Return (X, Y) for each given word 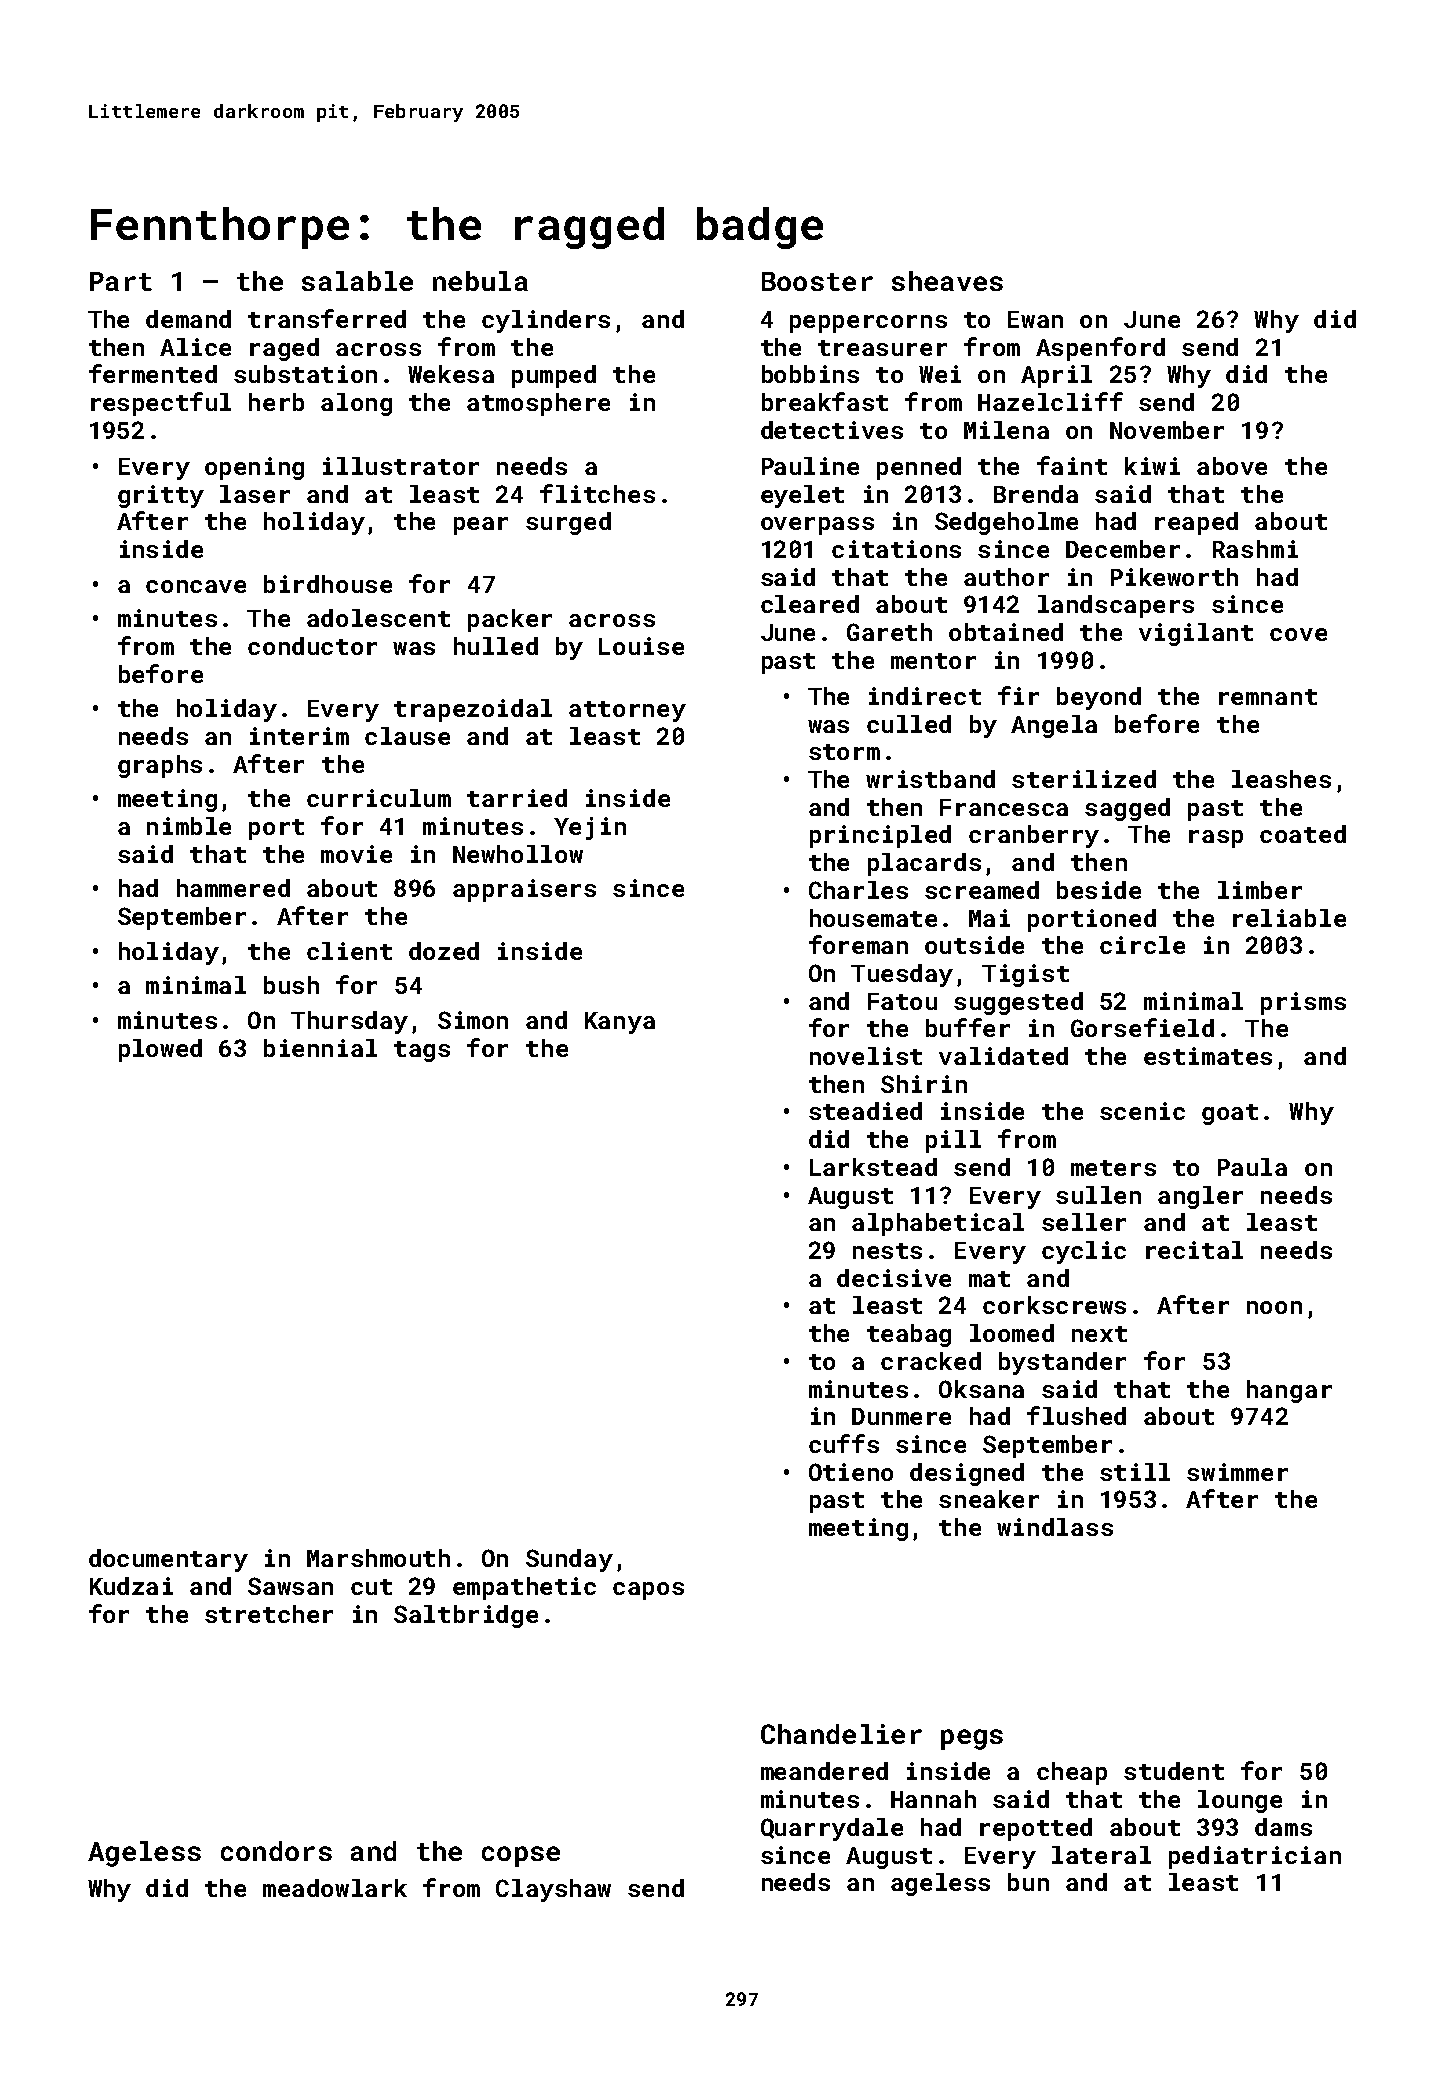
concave (196, 586)
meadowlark (335, 1888)
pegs (972, 1739)
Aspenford (1100, 349)
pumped (554, 376)
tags (422, 1051)
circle (1142, 945)
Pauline (810, 466)
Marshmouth (378, 1558)
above (1232, 466)
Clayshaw (553, 1890)
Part (121, 281)
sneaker (989, 1499)
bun (1028, 1882)
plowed (160, 1050)
